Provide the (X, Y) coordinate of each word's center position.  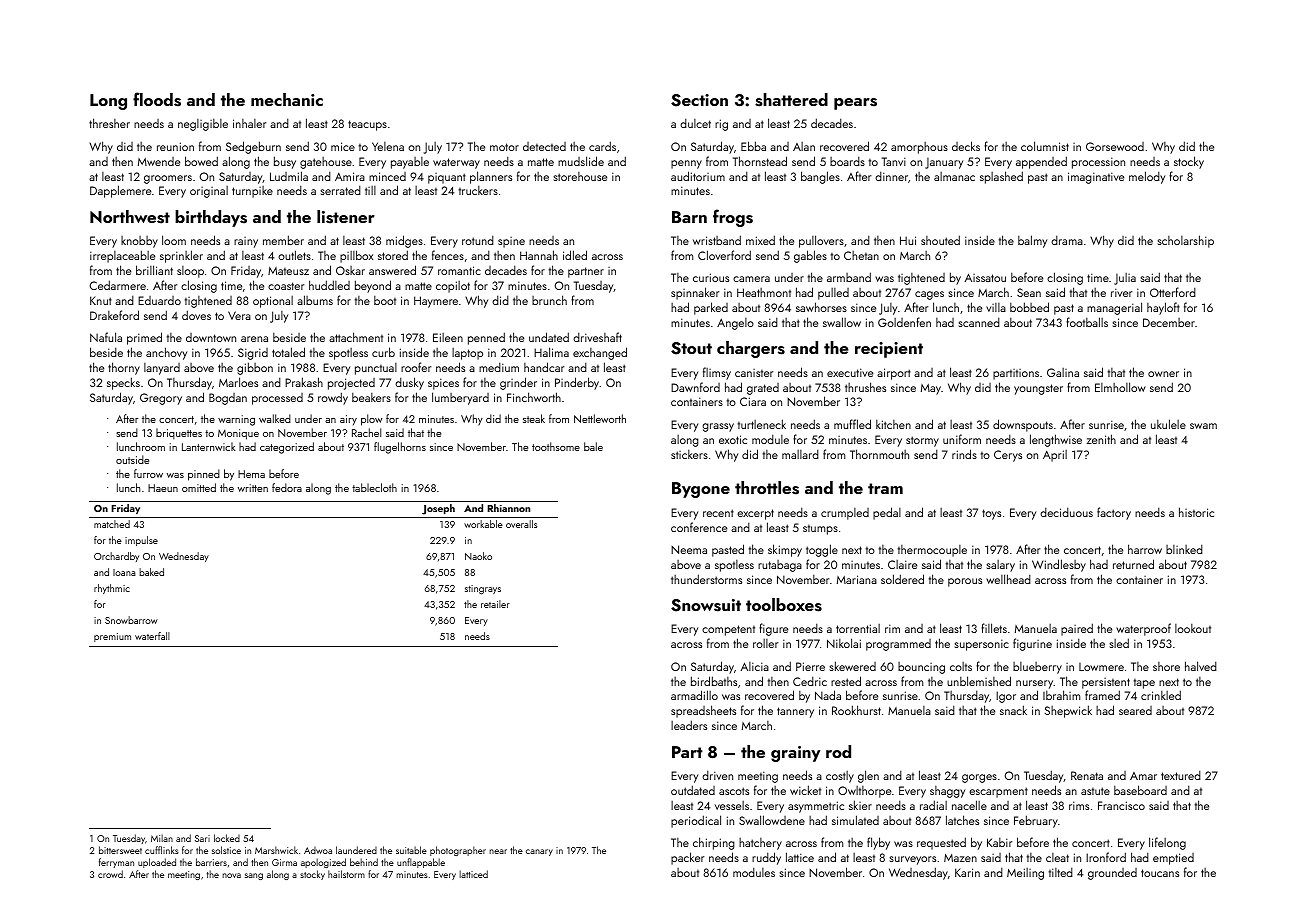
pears (855, 104)
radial (933, 805)
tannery (795, 712)
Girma (284, 862)
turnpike (252, 192)
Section (699, 100)
